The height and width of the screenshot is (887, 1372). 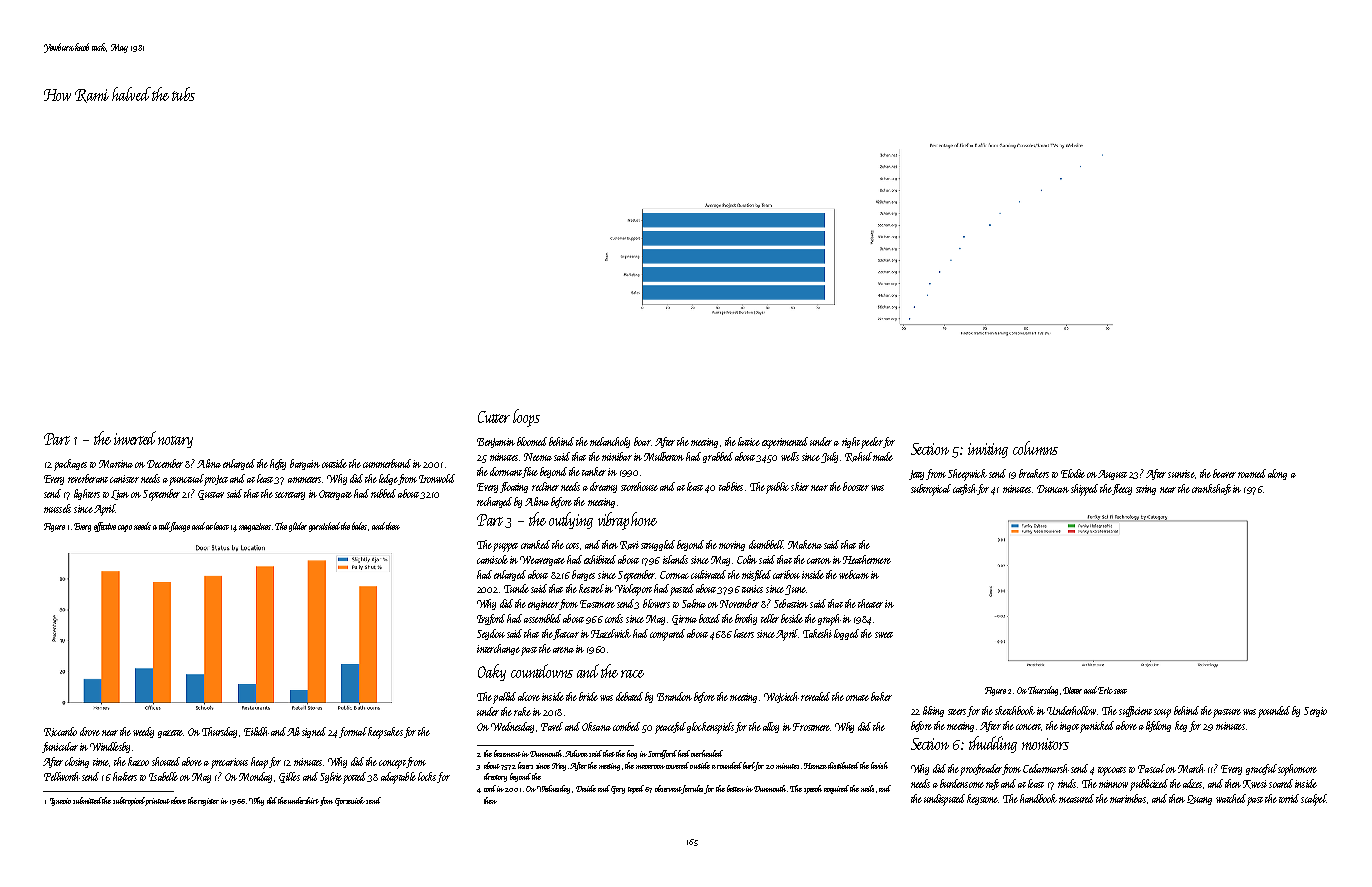 What do you see at coordinates (354, 778) in the screenshot?
I see `potted` at bounding box center [354, 778].
